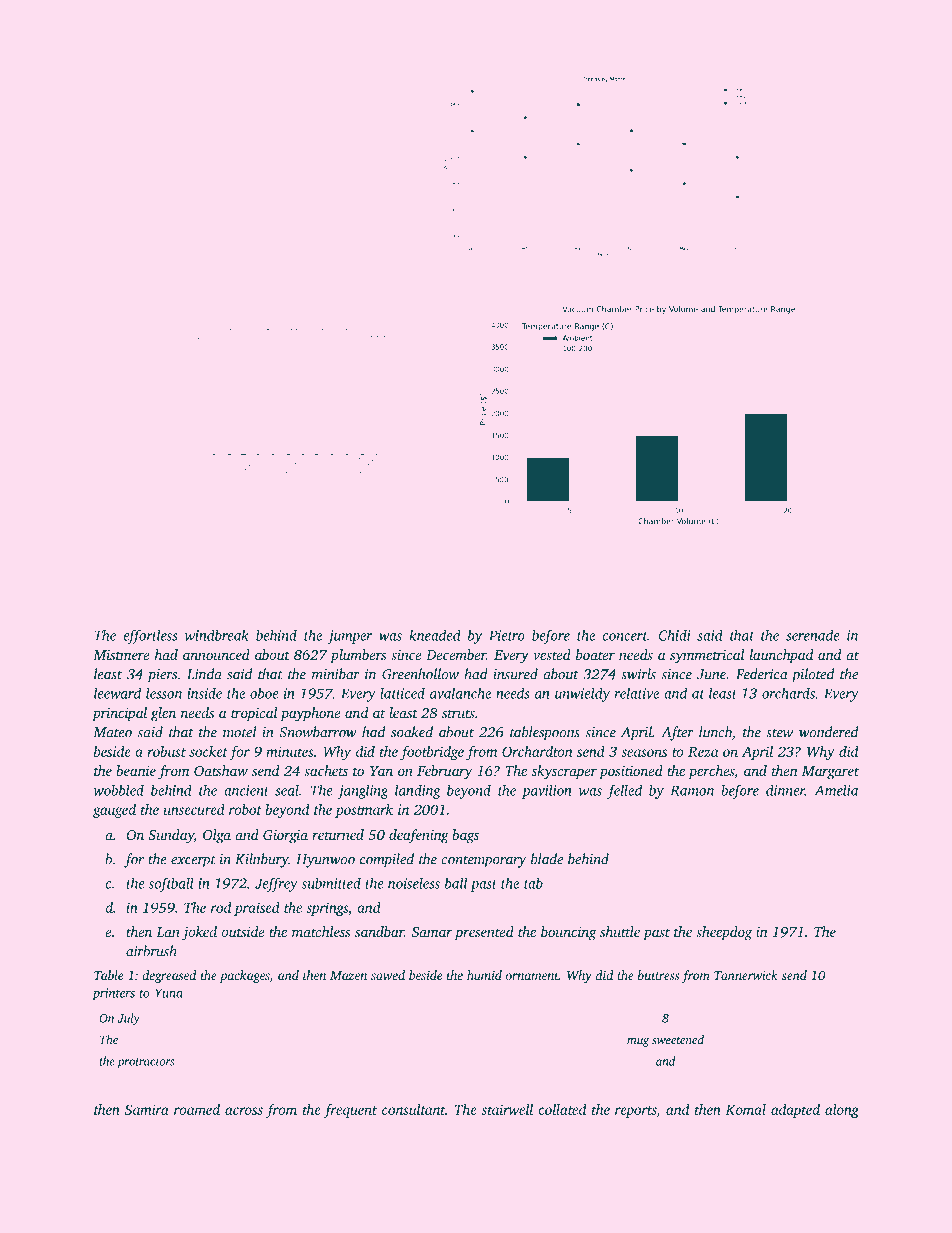  What do you see at coordinates (813, 675) in the page?
I see `piloted` at bounding box center [813, 675].
